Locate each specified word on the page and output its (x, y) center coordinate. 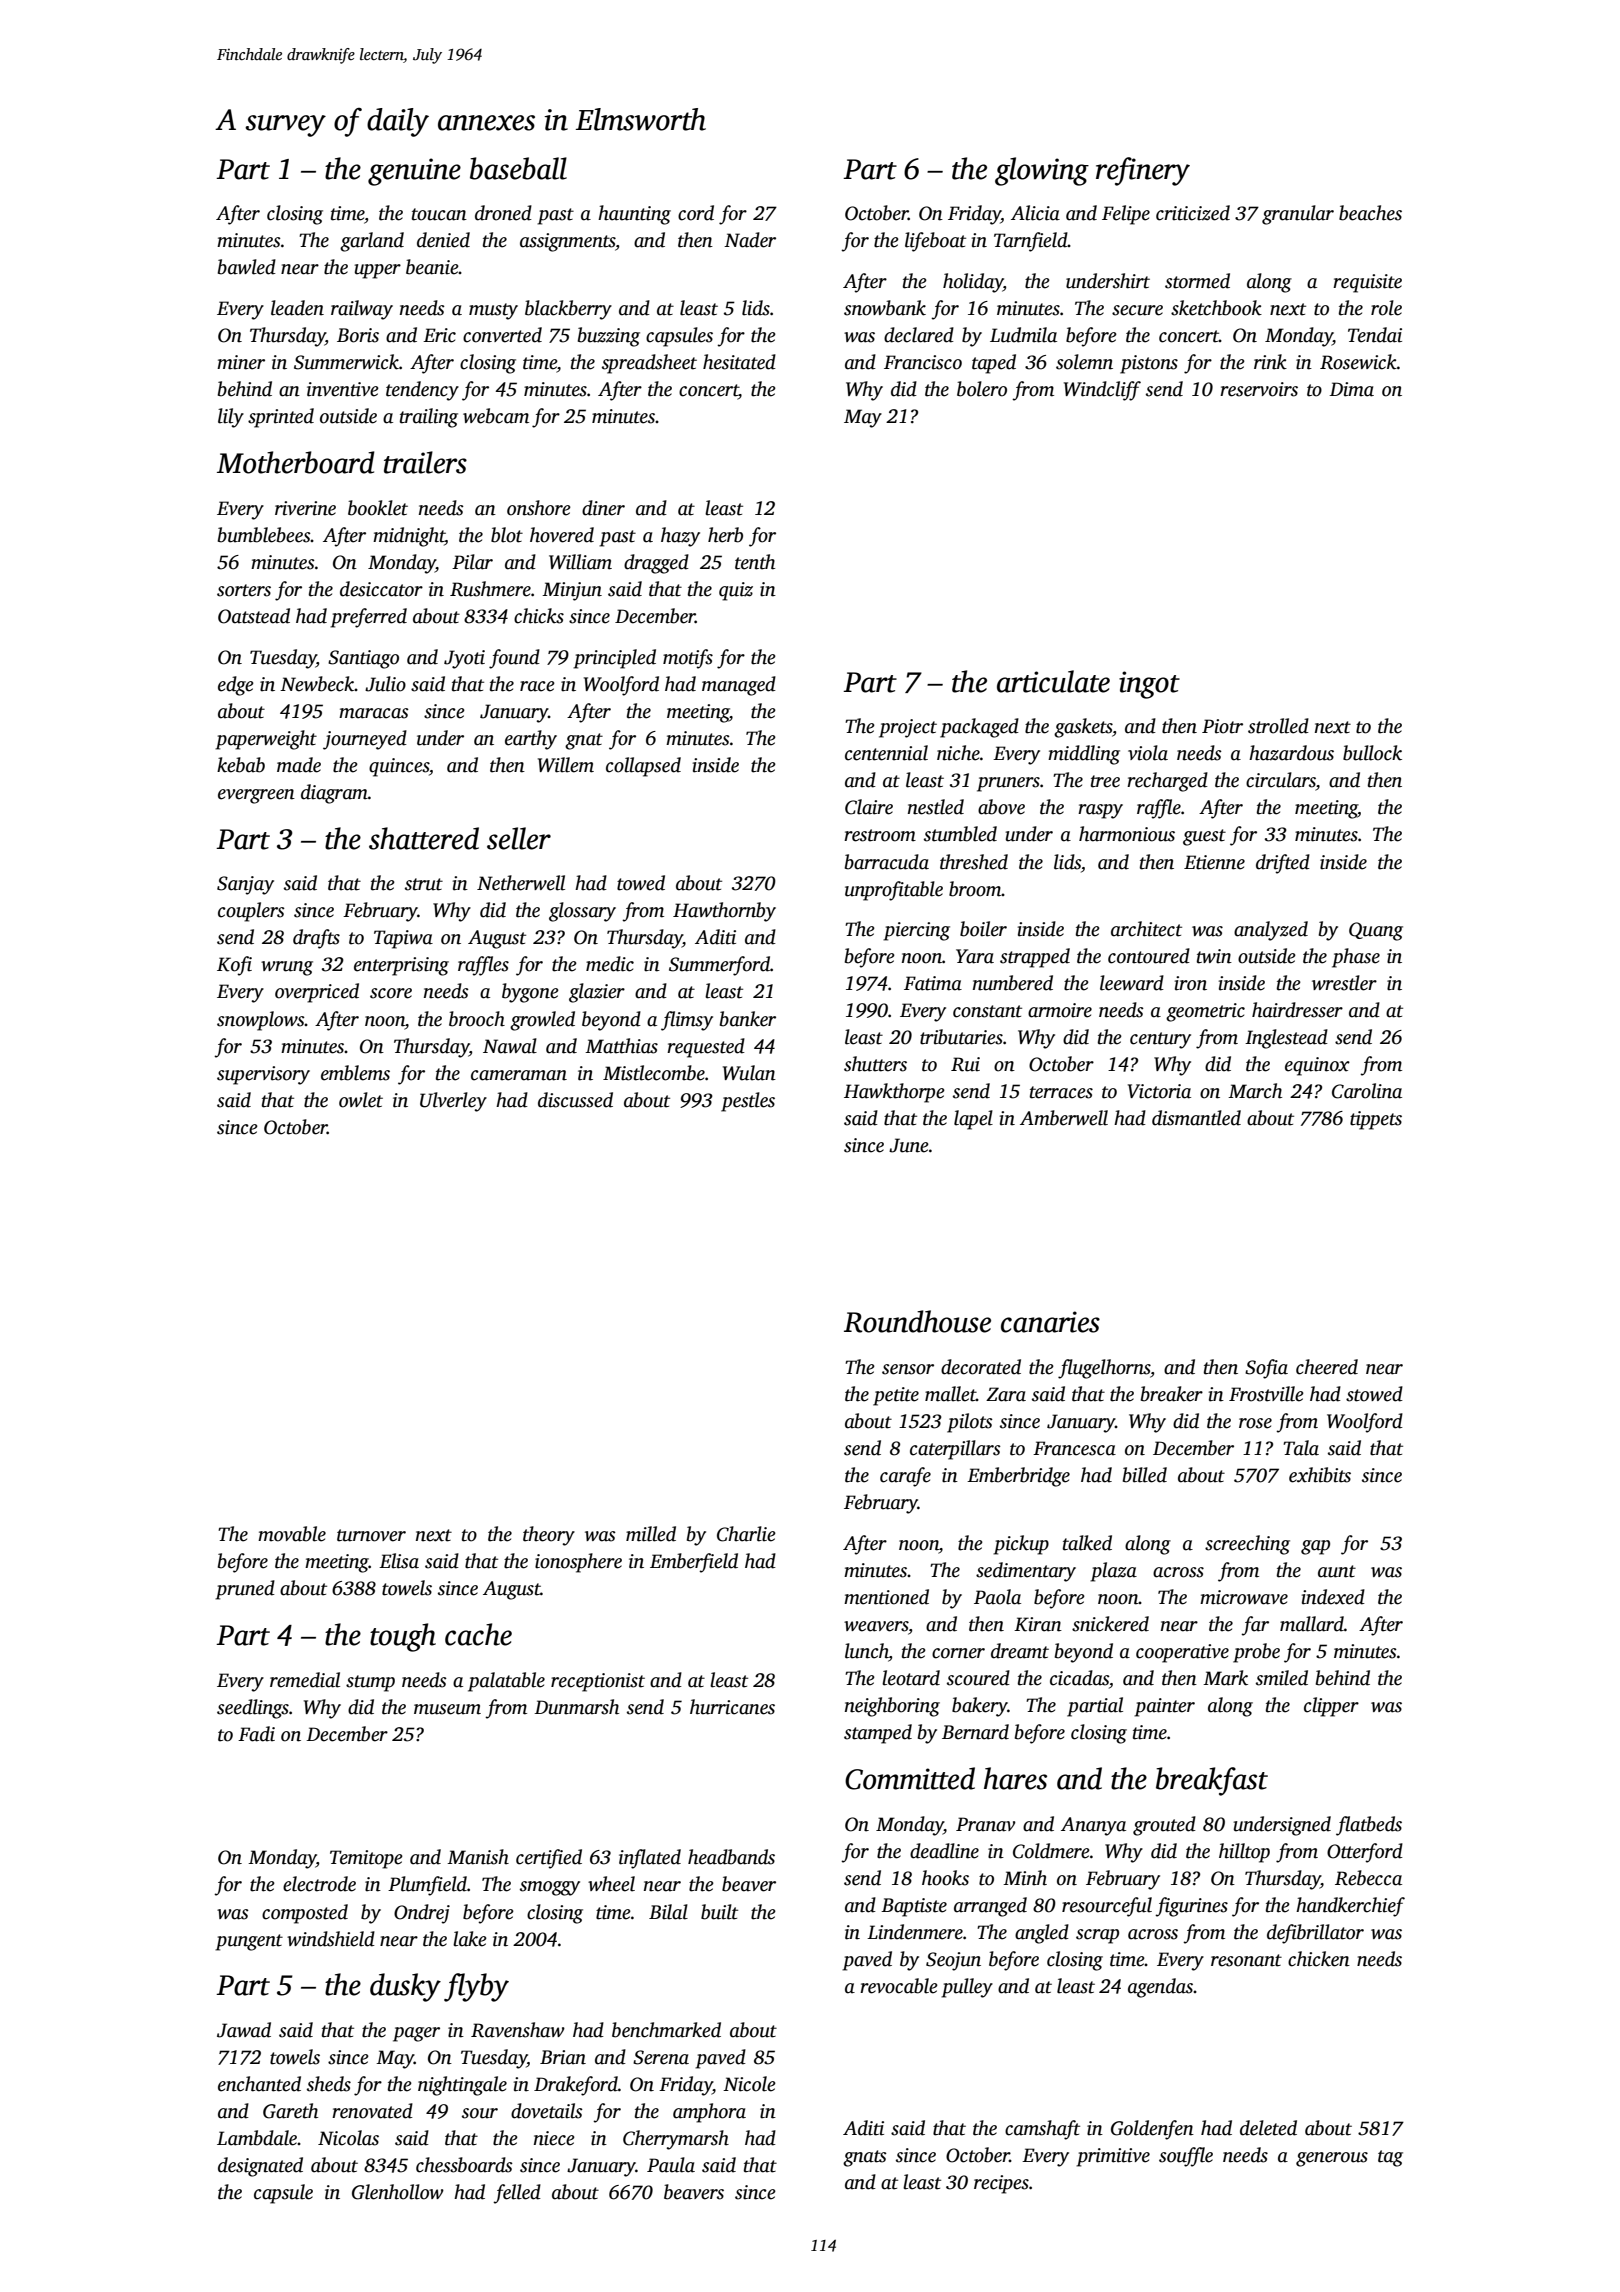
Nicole (749, 2084)
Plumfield (427, 1886)
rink (1270, 362)
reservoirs (1259, 389)
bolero (982, 389)
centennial (886, 753)
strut (424, 884)
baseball (518, 168)
